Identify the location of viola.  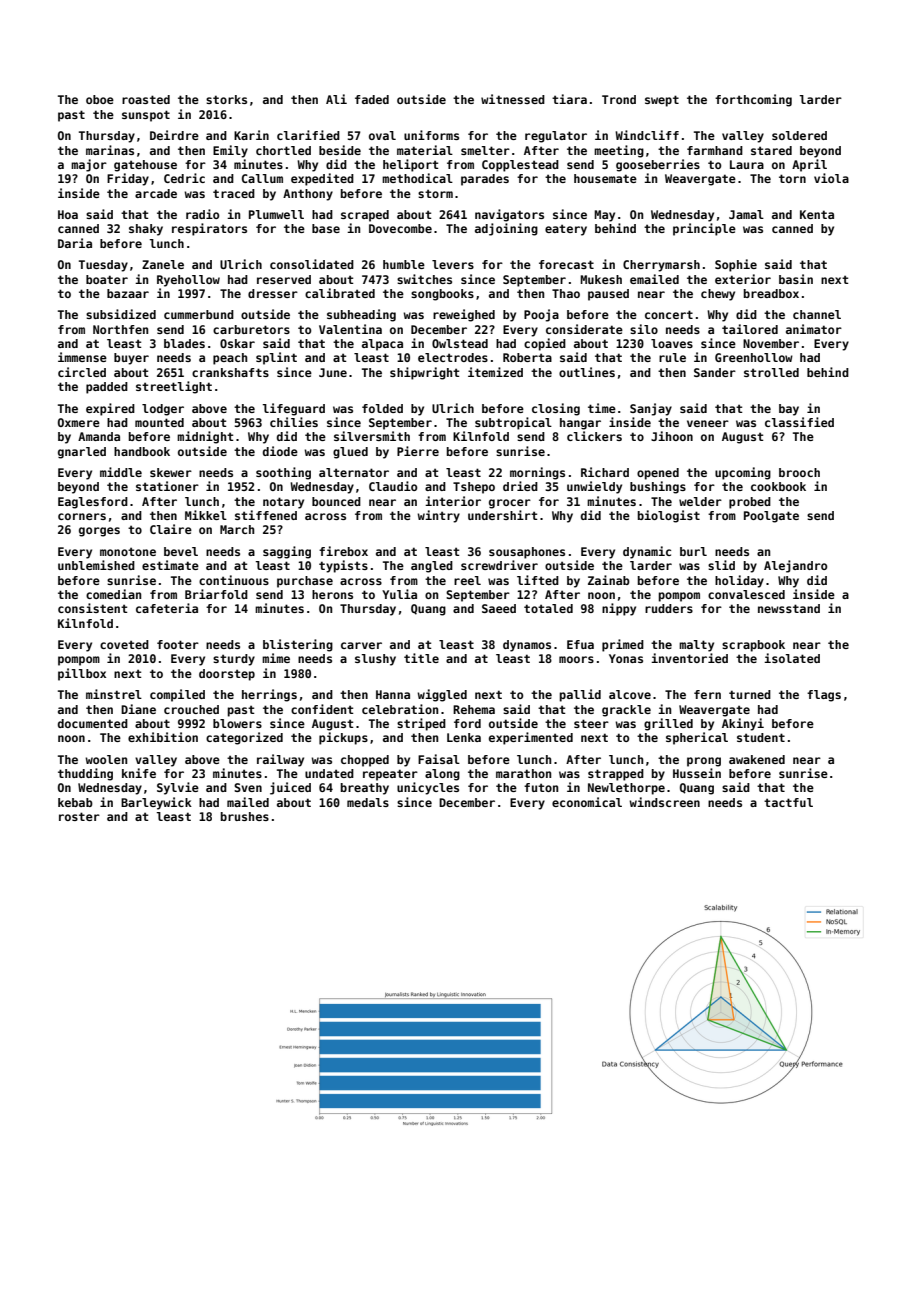
(831, 178).
